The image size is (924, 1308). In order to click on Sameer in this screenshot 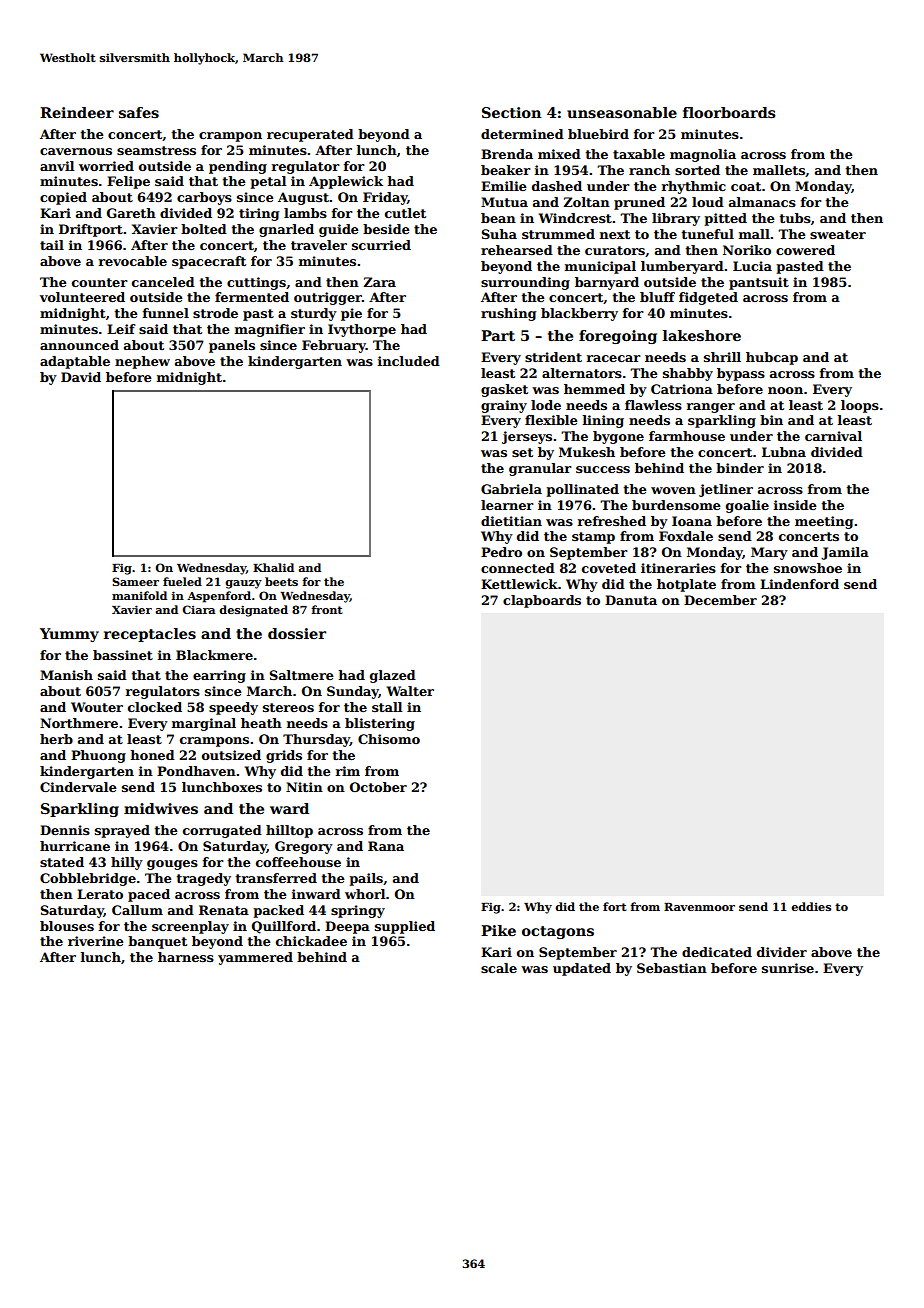, I will do `click(135, 581)`.
